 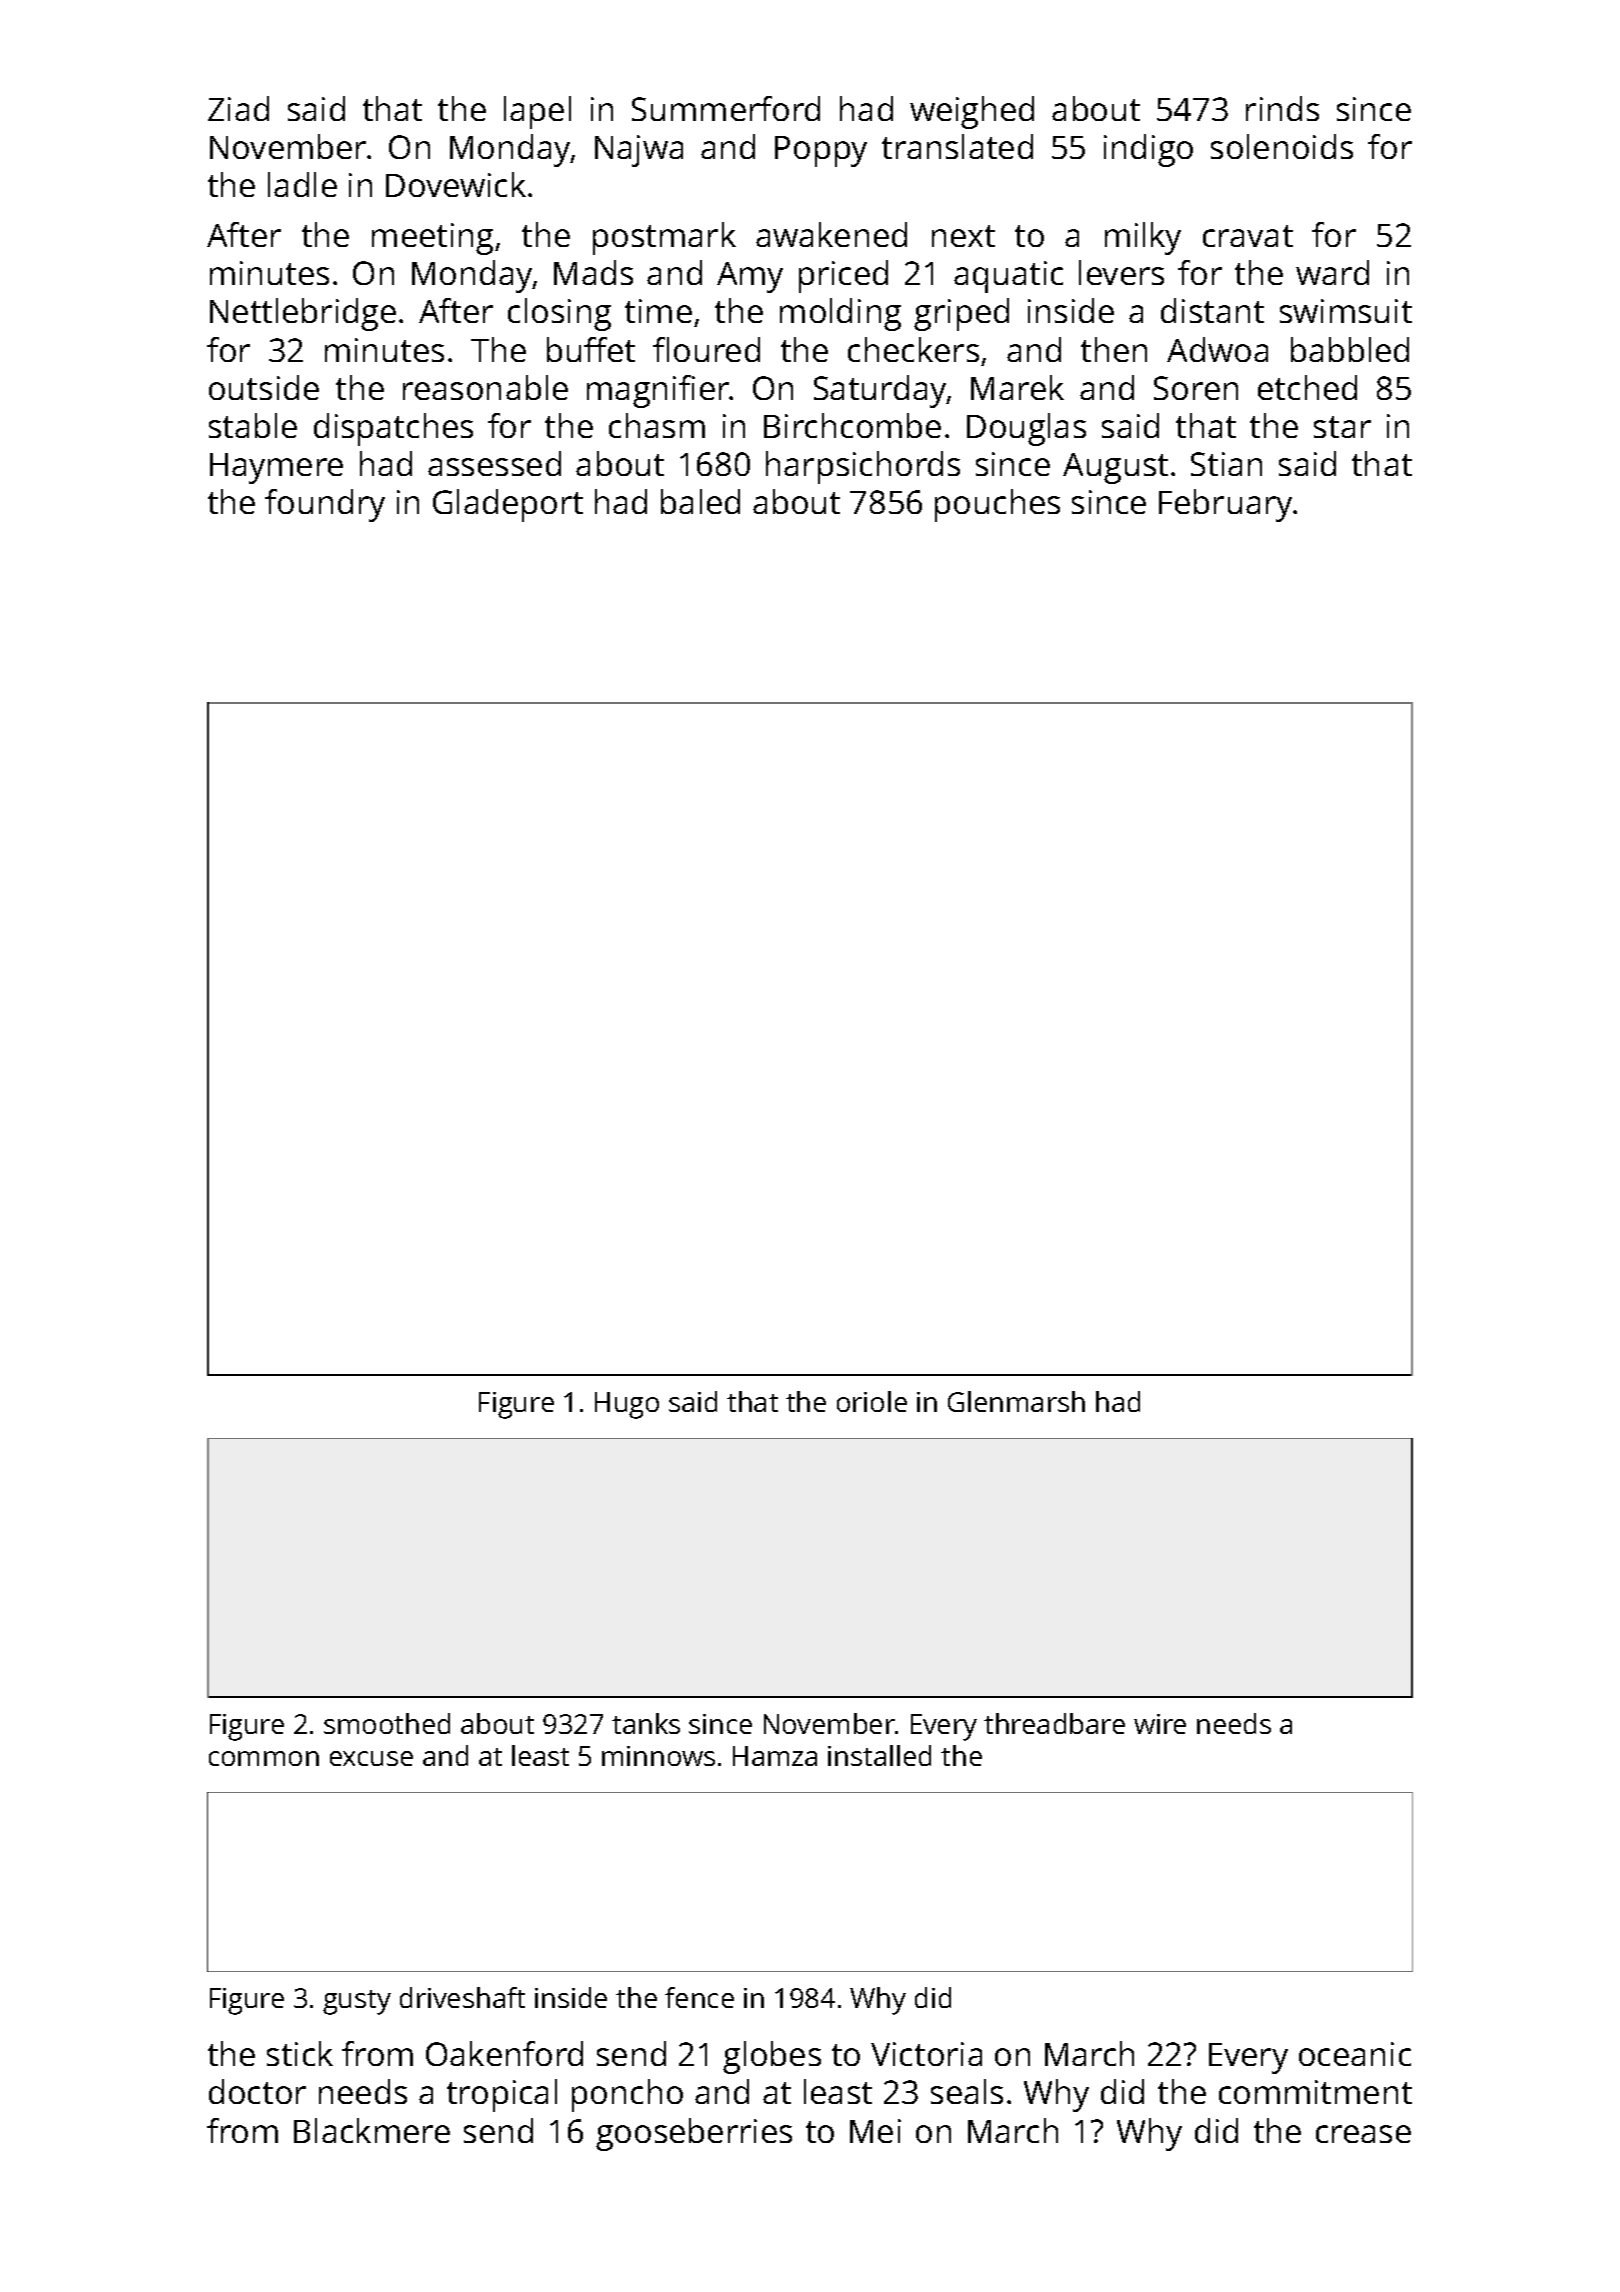 What do you see at coordinates (879, 1755) in the screenshot?
I see `installed` at bounding box center [879, 1755].
